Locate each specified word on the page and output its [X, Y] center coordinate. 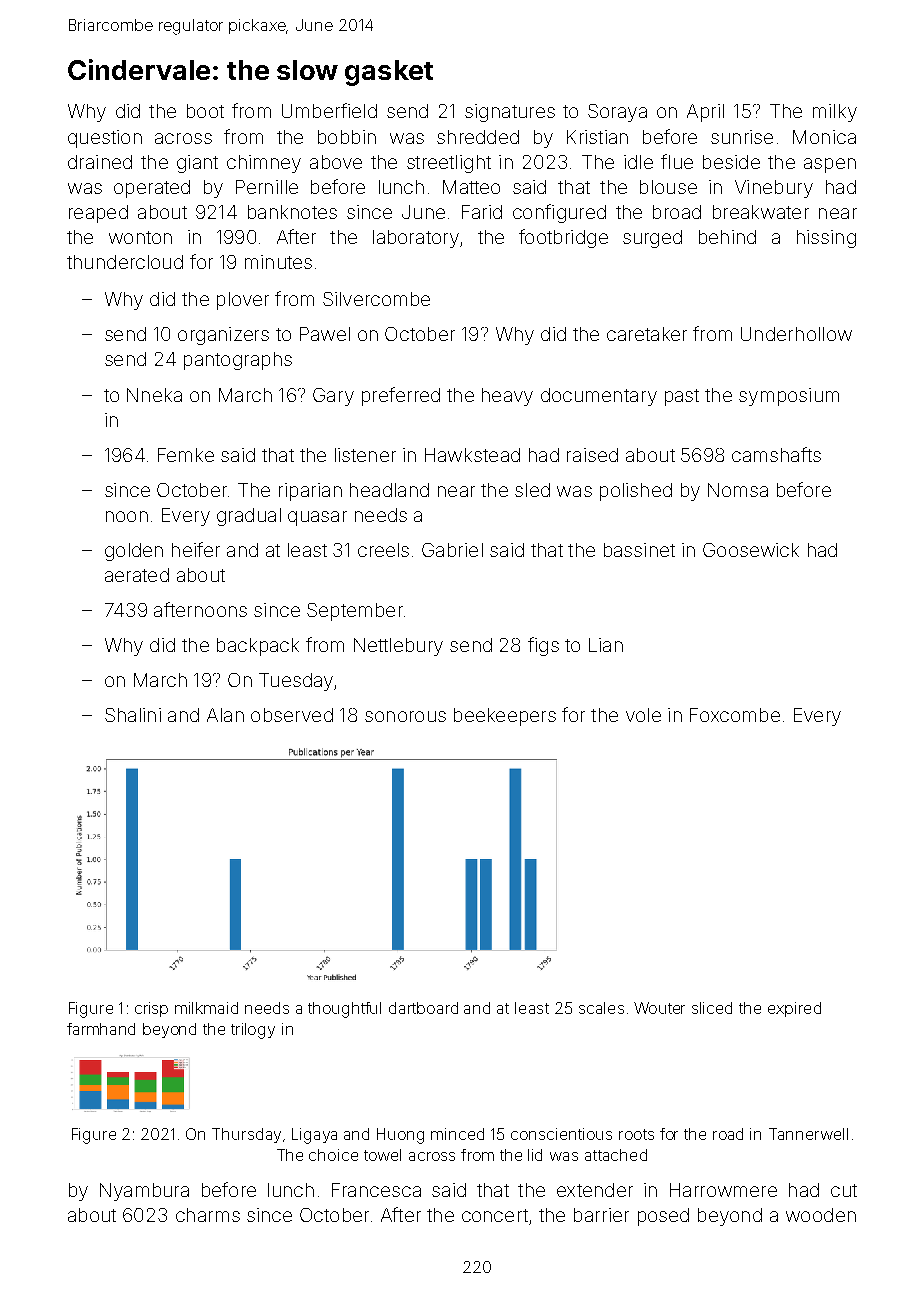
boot [205, 111]
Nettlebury [398, 647]
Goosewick [751, 550]
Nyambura [144, 1192]
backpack [258, 647]
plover [243, 301]
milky [835, 113]
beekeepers [505, 717]
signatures [510, 113]
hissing [826, 239]
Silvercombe [376, 299]
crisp [151, 1009]
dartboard [423, 1008]
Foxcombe [735, 715]
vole [643, 715]
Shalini [133, 715]
